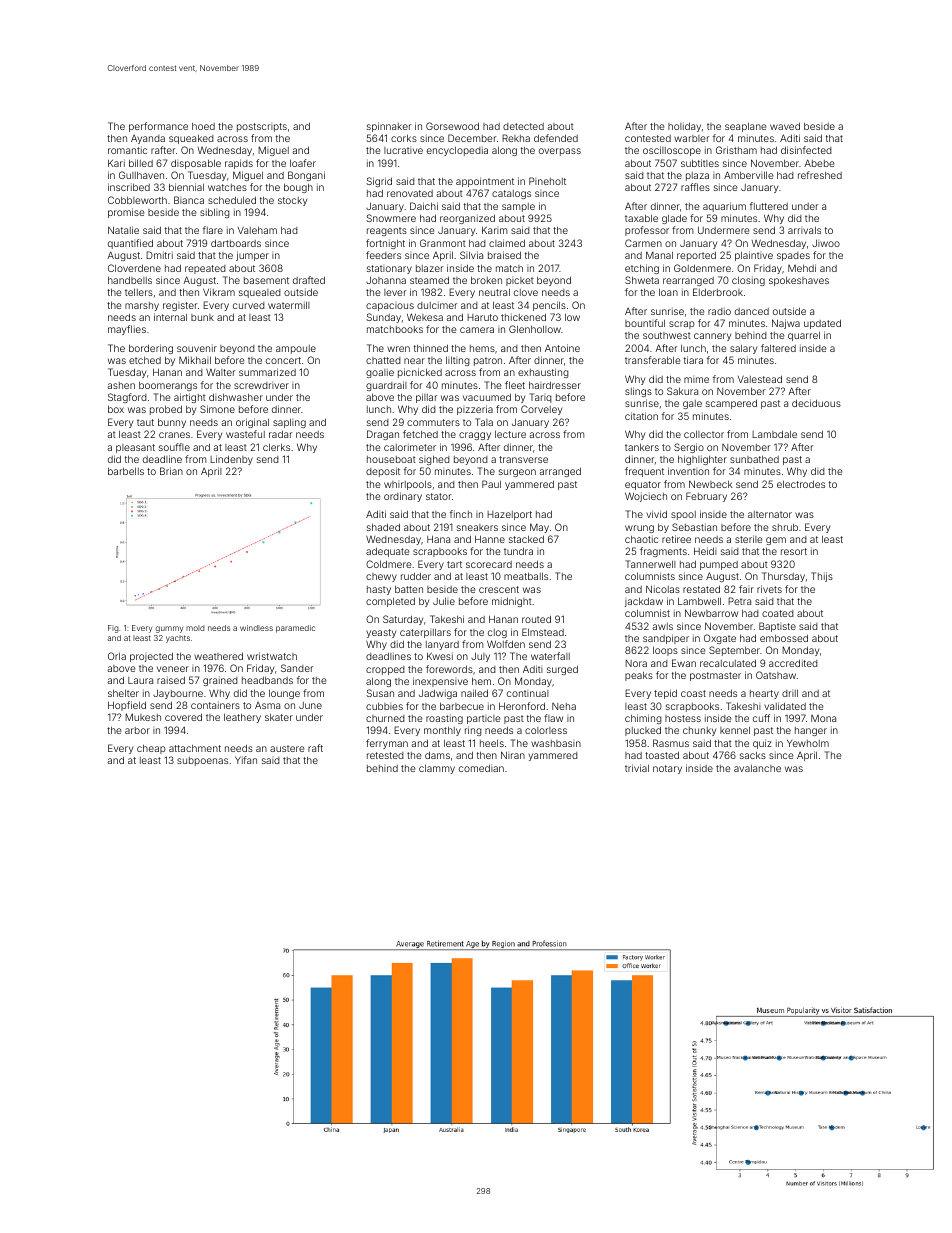 The height and width of the document is (1233, 952). I want to click on Carmen, so click(643, 243).
